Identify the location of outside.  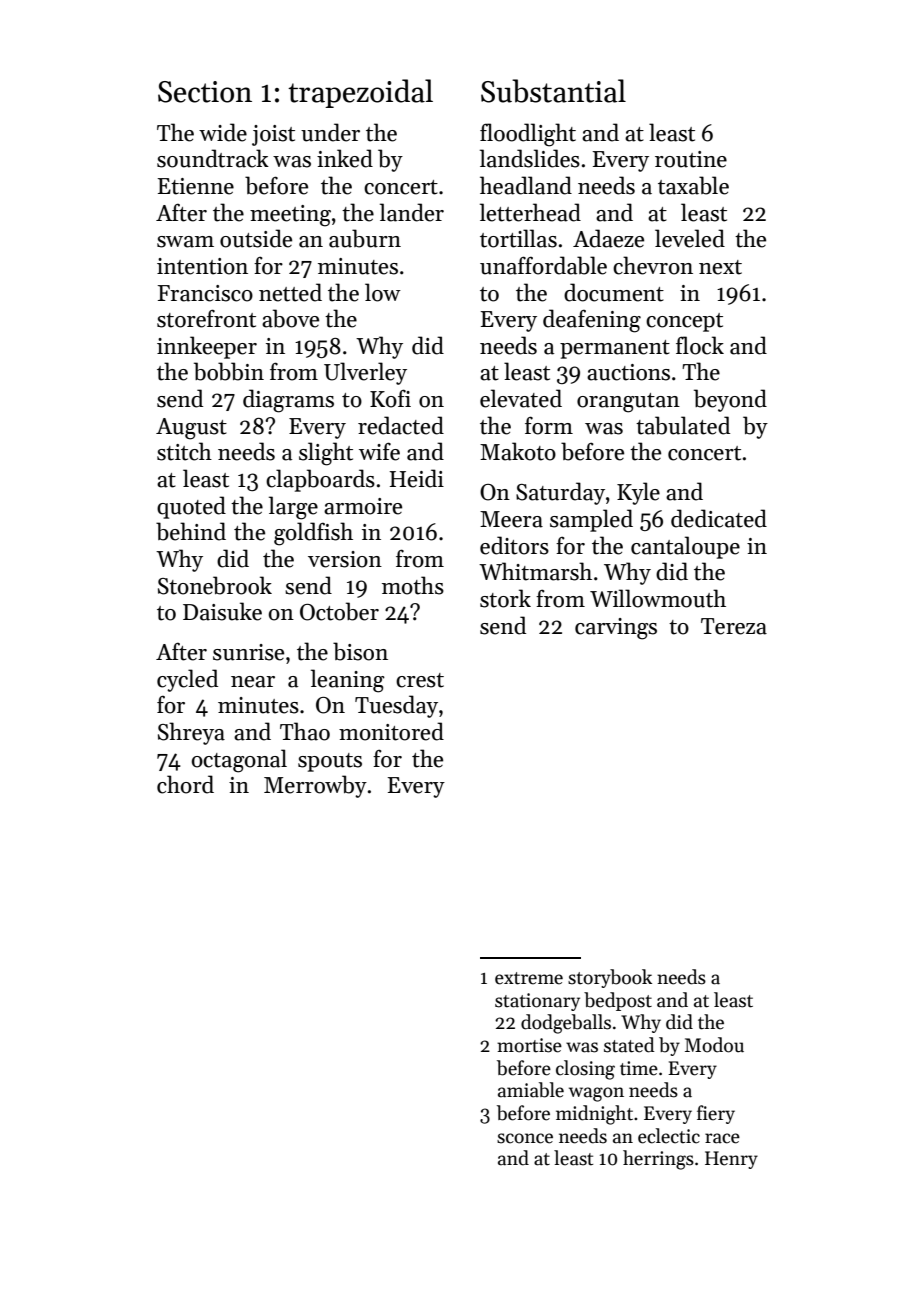
(256, 238).
